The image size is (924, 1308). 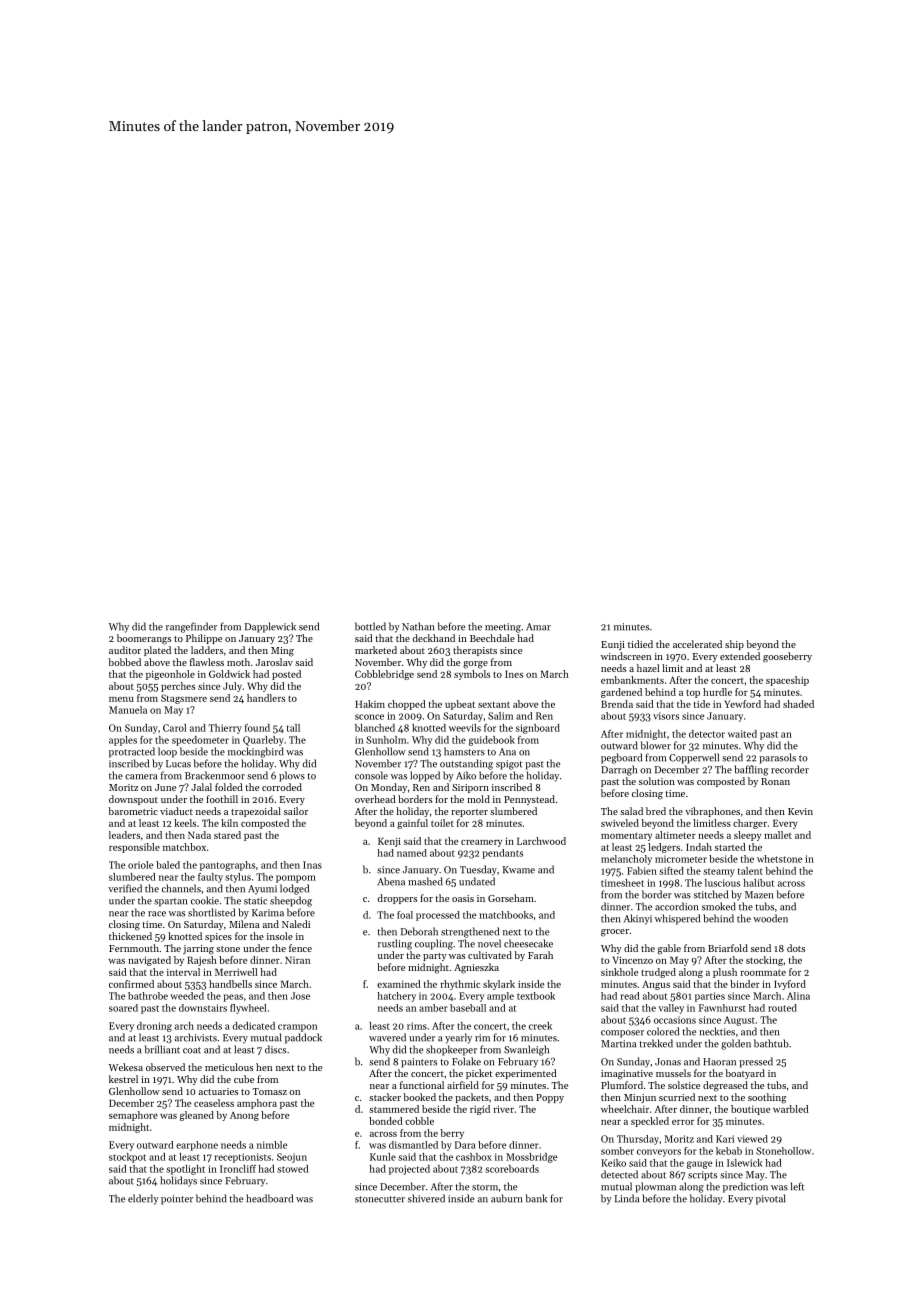 What do you see at coordinates (419, 931) in the screenshot?
I see `Deborah` at bounding box center [419, 931].
